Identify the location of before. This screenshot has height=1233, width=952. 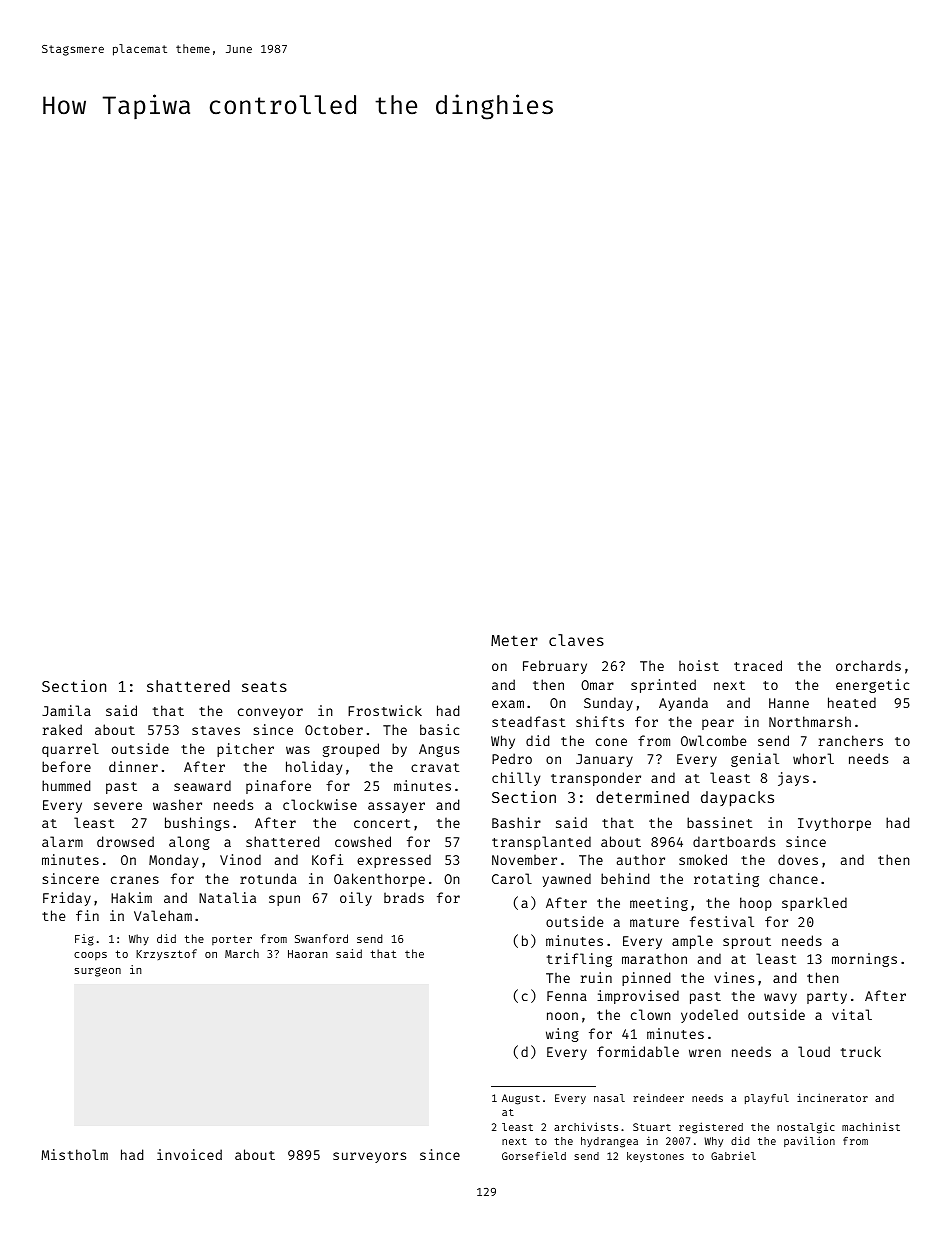
(66, 766).
